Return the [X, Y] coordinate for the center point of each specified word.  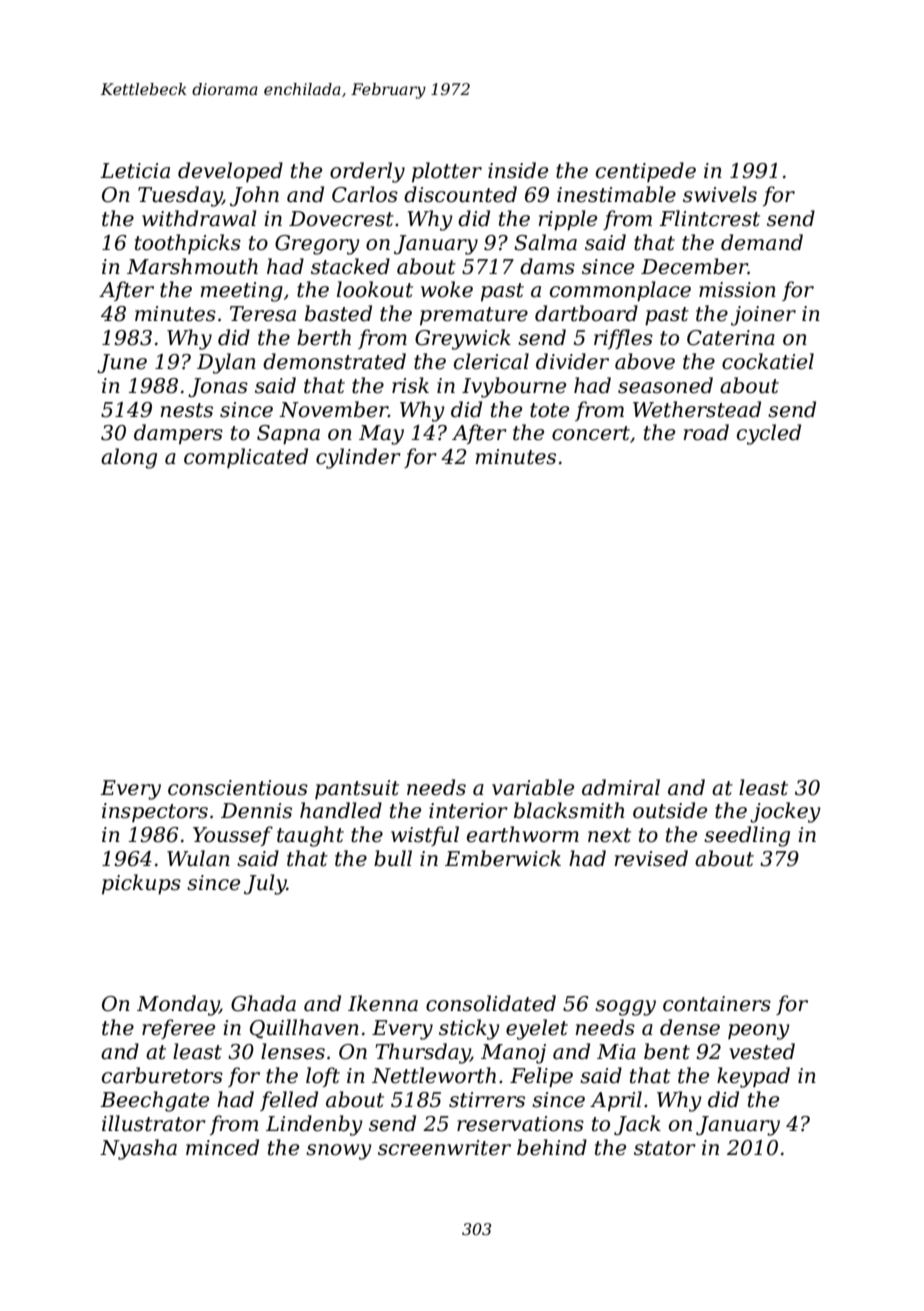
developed [230, 172]
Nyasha [138, 1149]
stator [665, 1148]
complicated [246, 458]
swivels [720, 194]
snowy [339, 1152]
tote [549, 410]
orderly [367, 172]
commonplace [620, 291]
